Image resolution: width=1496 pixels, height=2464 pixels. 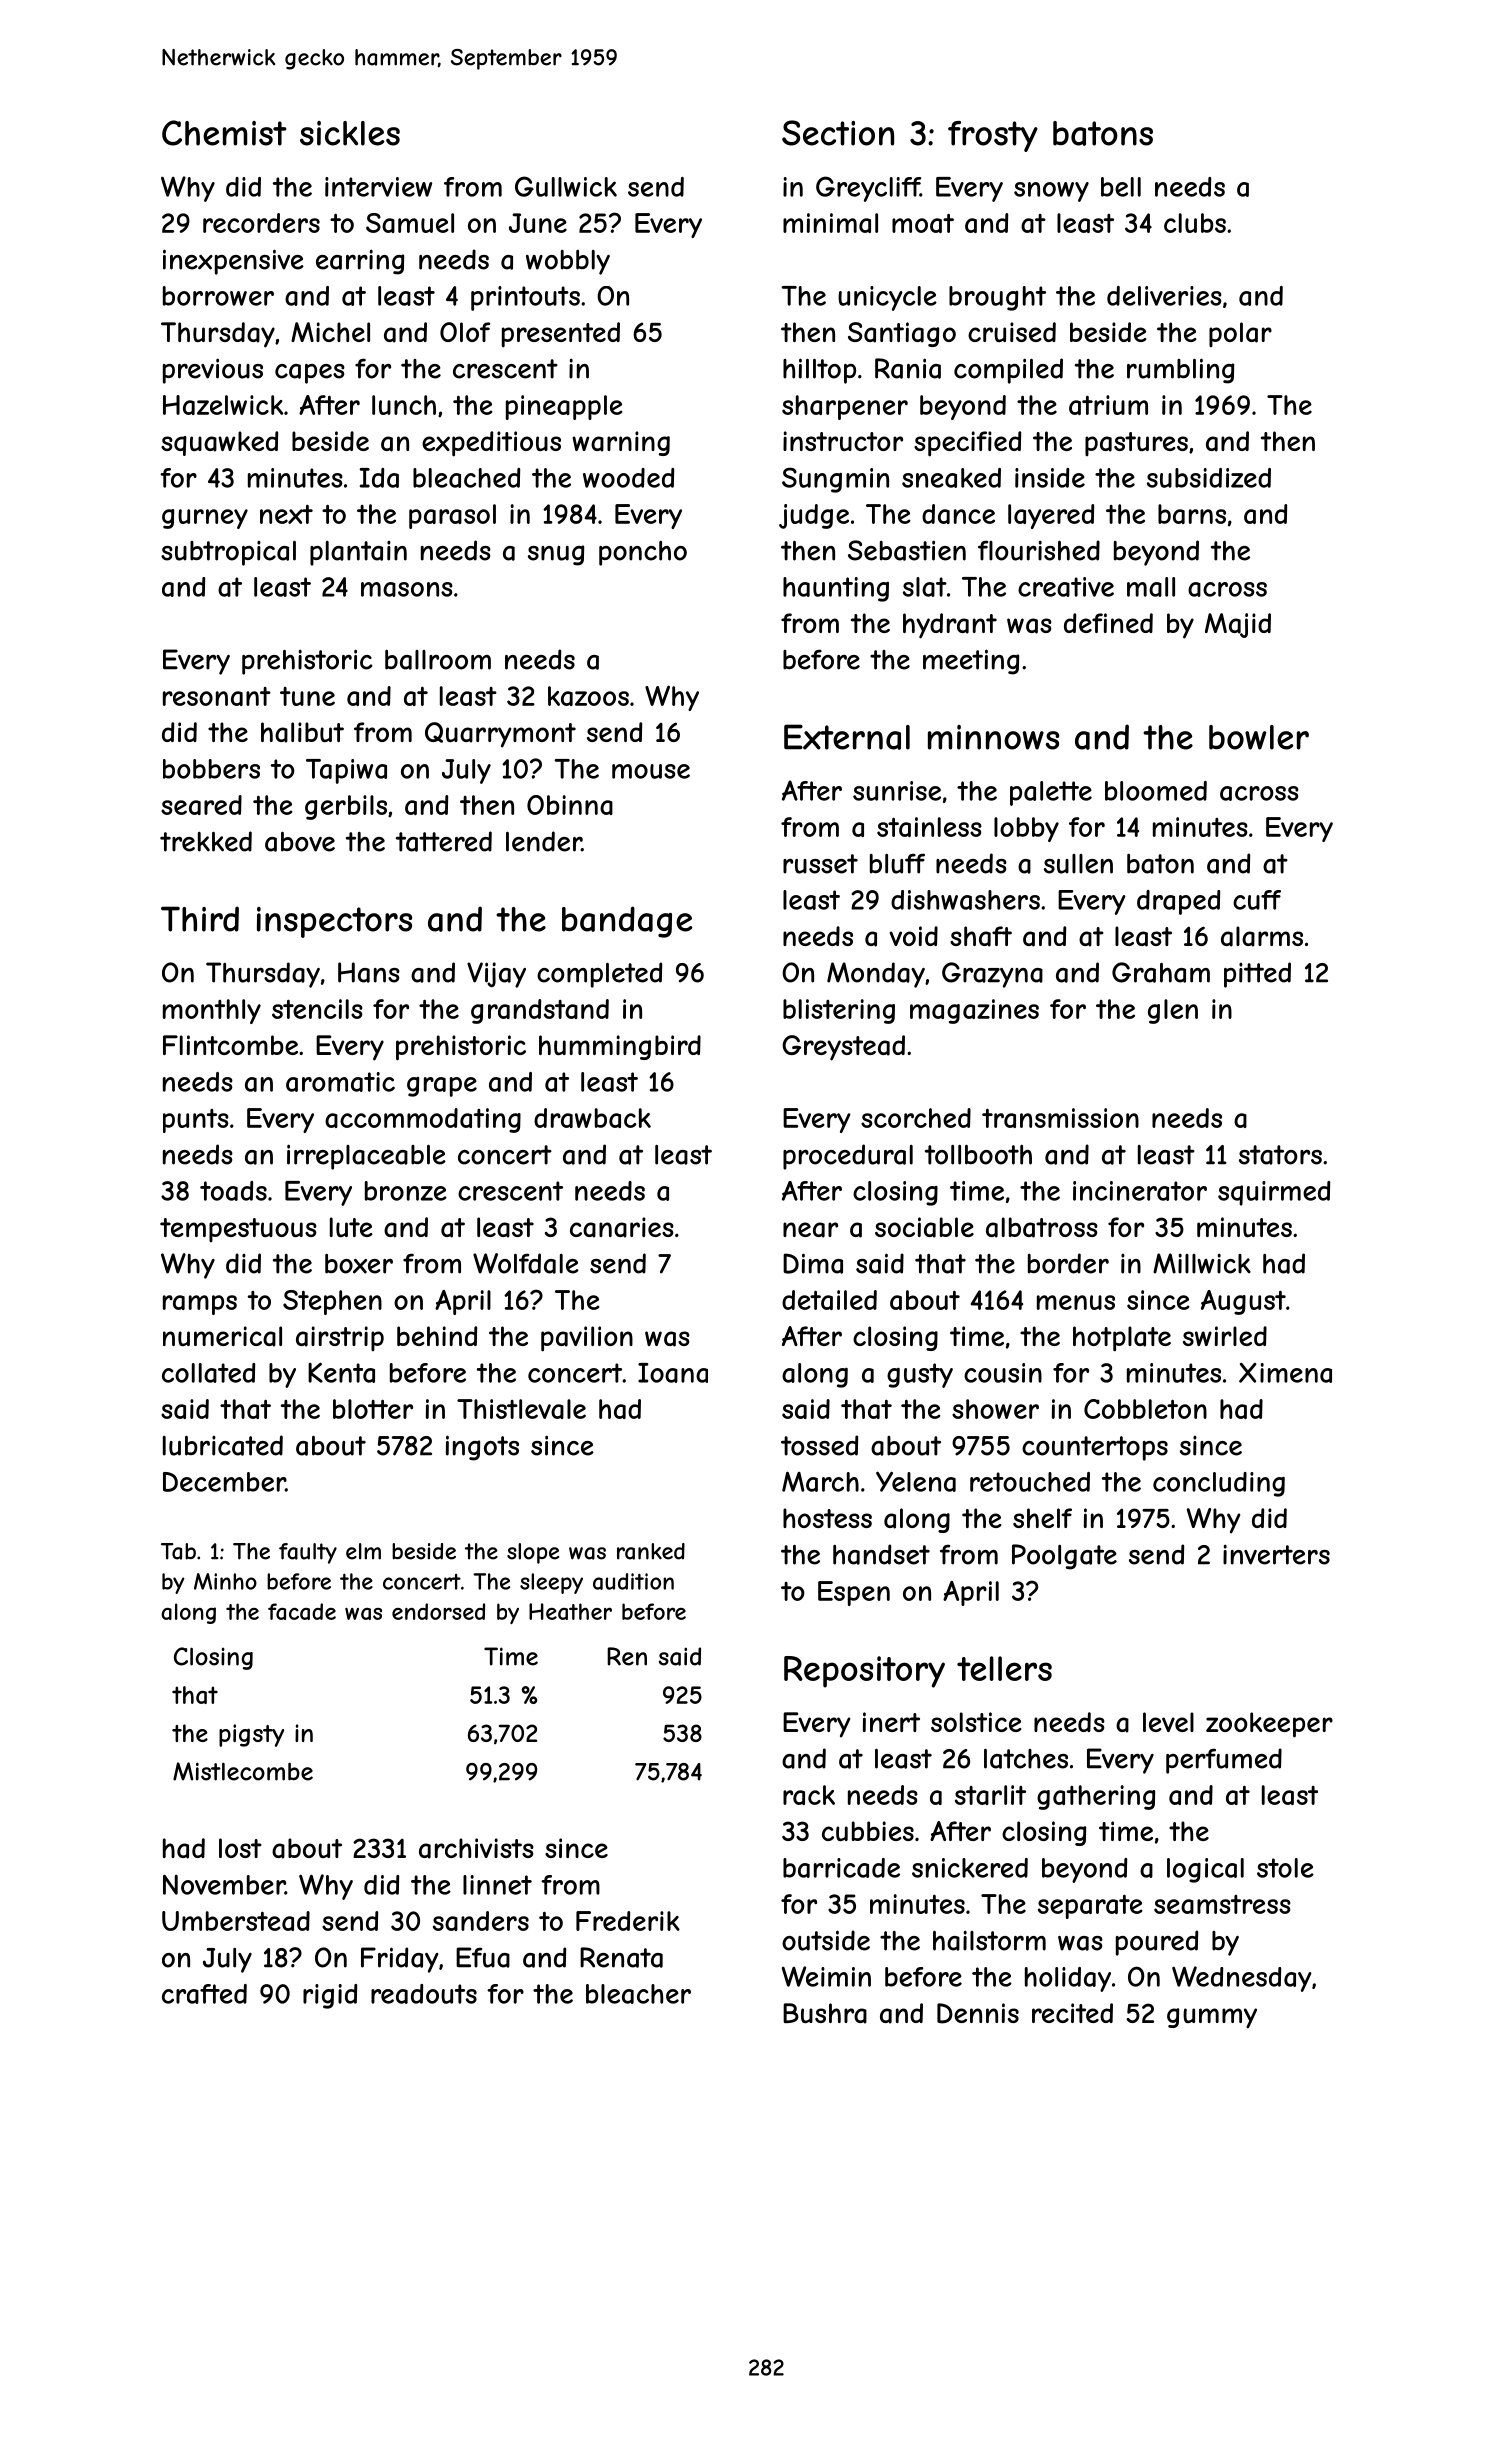 I want to click on elm, so click(x=363, y=1551).
